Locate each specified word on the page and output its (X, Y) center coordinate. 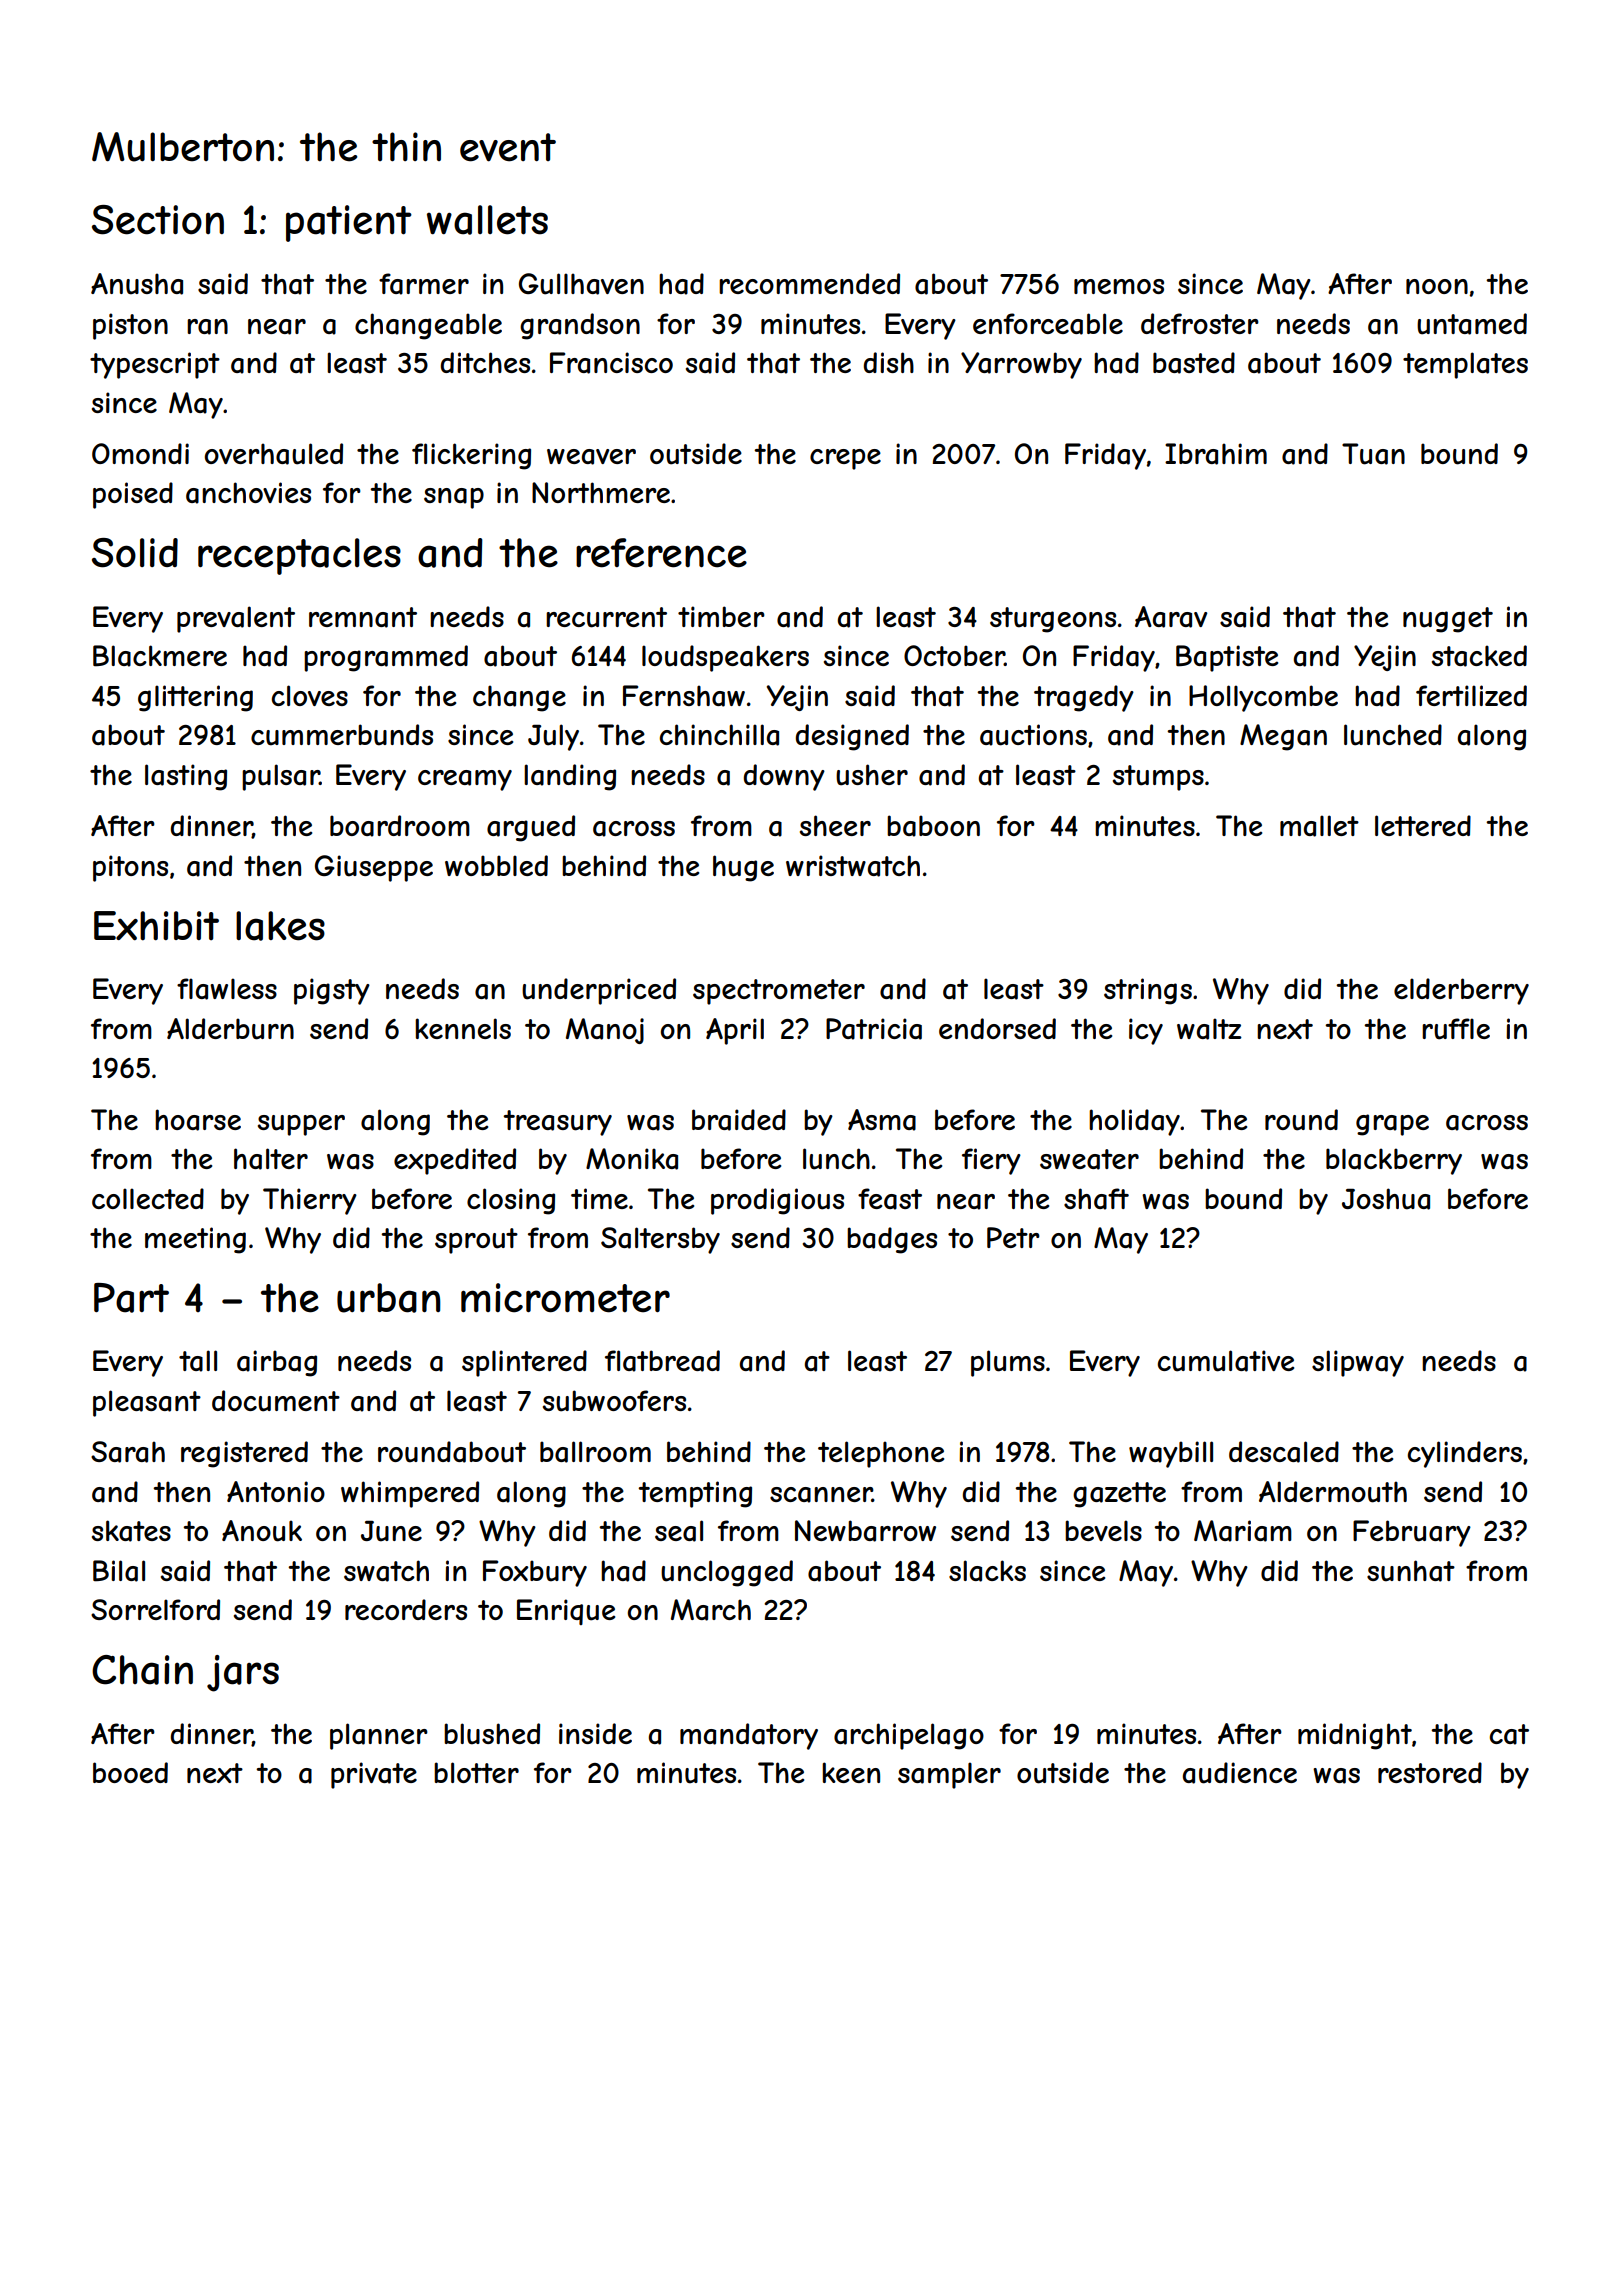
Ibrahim (1216, 454)
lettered (1423, 825)
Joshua (1386, 1199)
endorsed (997, 1028)
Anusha (137, 284)
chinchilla (719, 735)
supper (301, 1125)
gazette (1119, 1495)
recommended (809, 283)
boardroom (400, 826)
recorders (406, 1609)
